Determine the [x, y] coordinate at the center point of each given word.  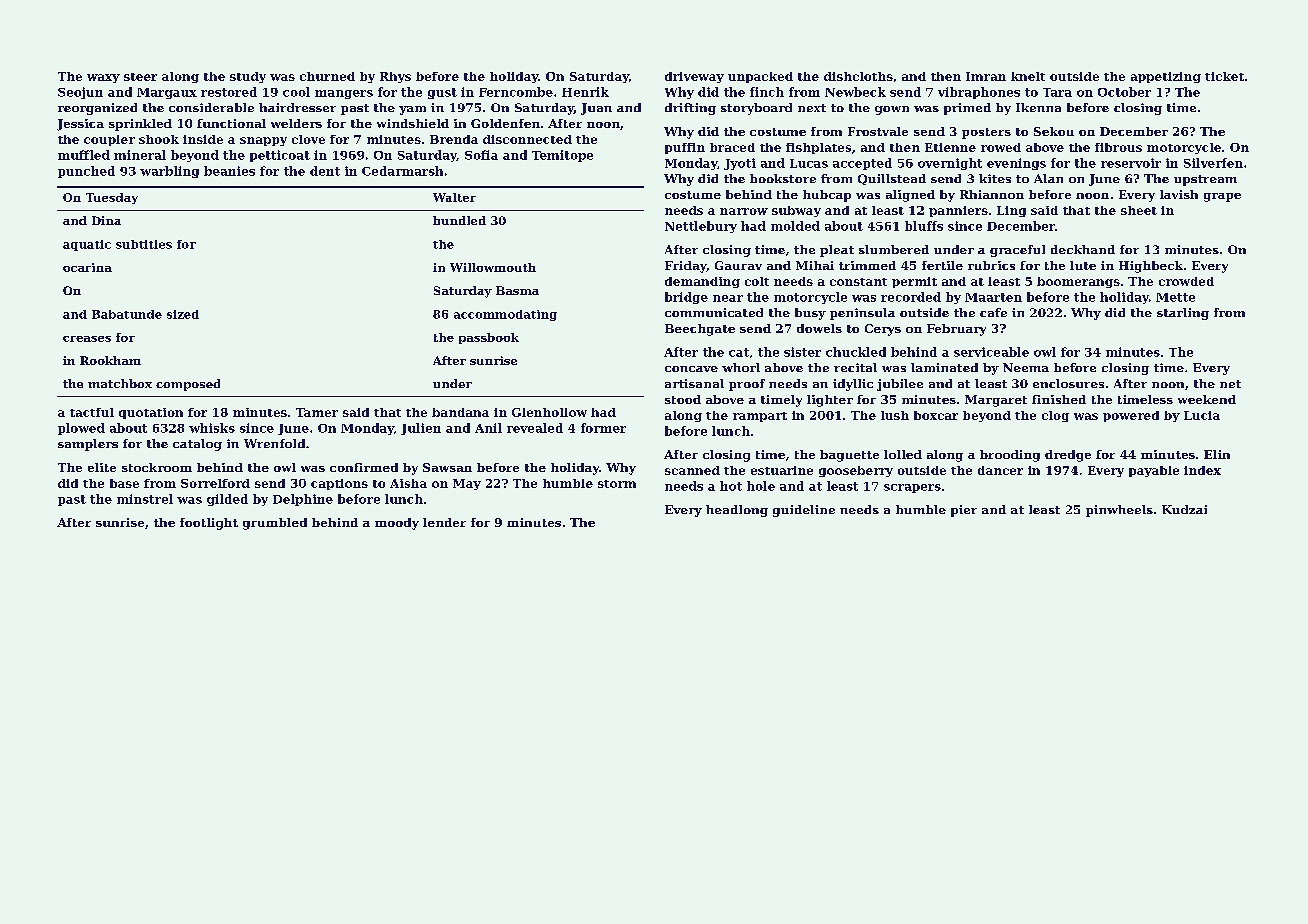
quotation [151, 413]
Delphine [303, 500]
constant [858, 282]
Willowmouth [493, 267]
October [1124, 92]
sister [802, 352]
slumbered [894, 249]
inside [203, 139]
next [812, 108]
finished [1059, 399]
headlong [737, 511]
